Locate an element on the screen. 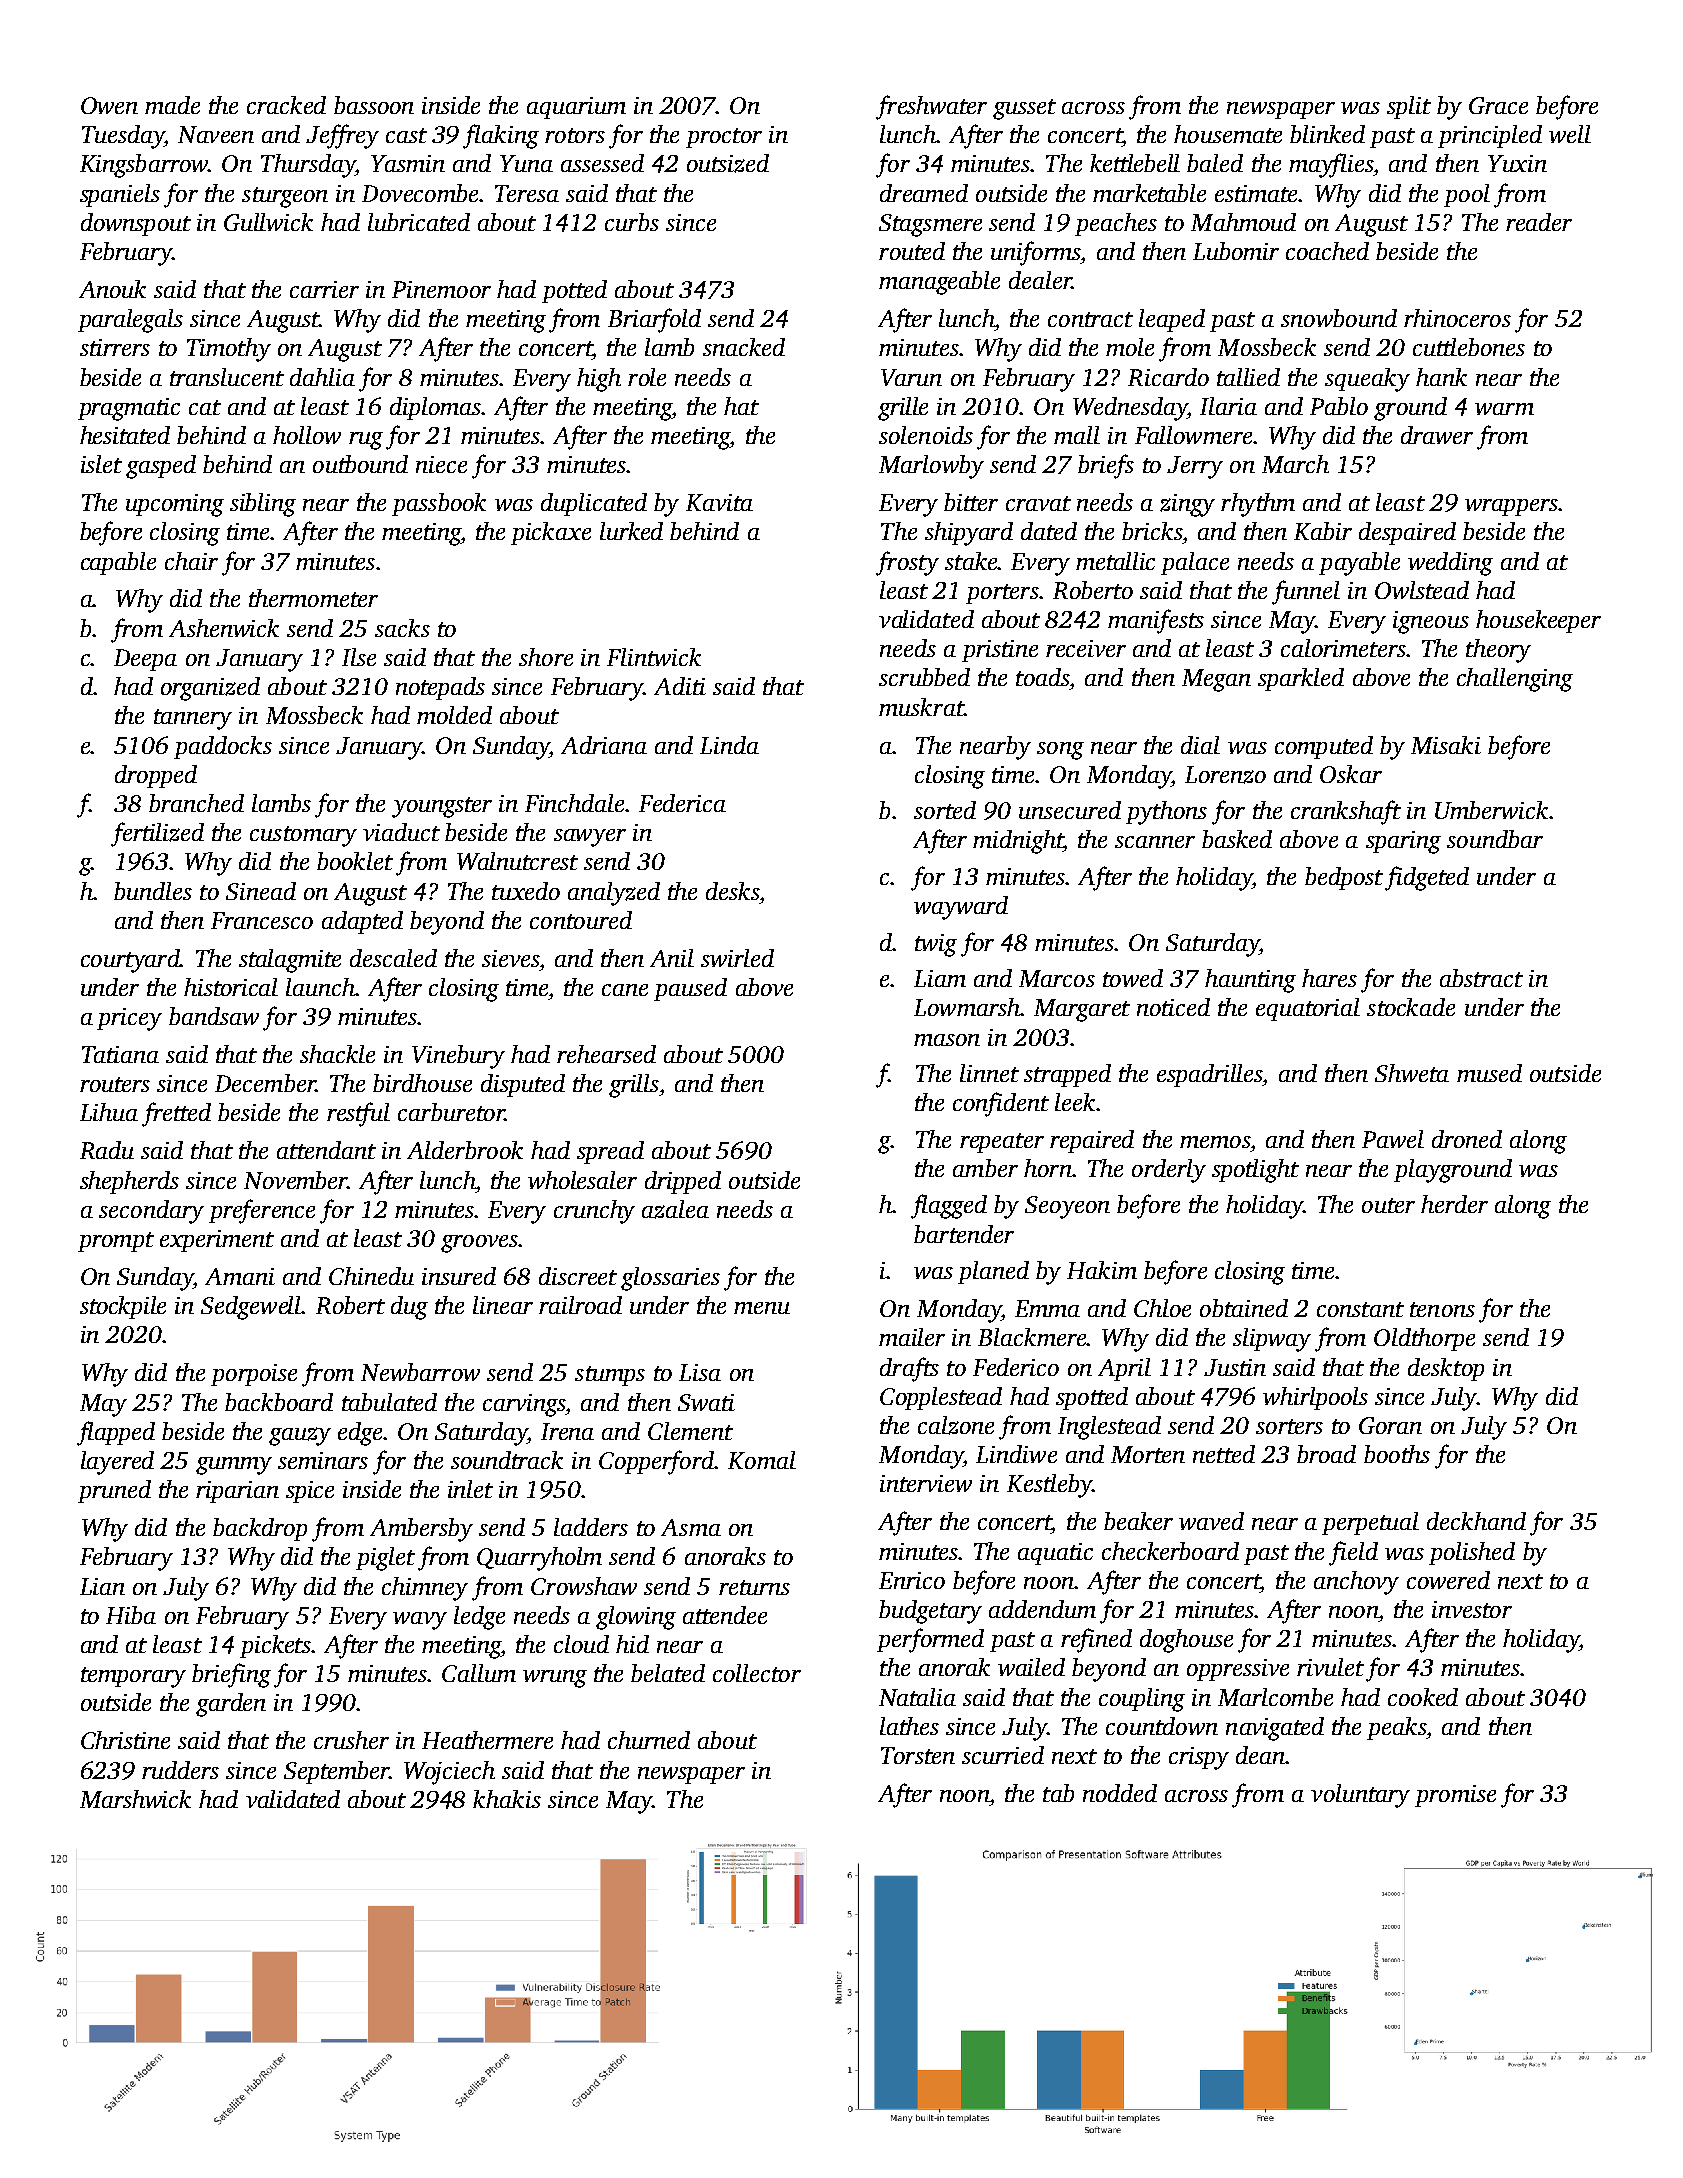 The height and width of the screenshot is (2178, 1683). midnight is located at coordinates (1018, 842).
